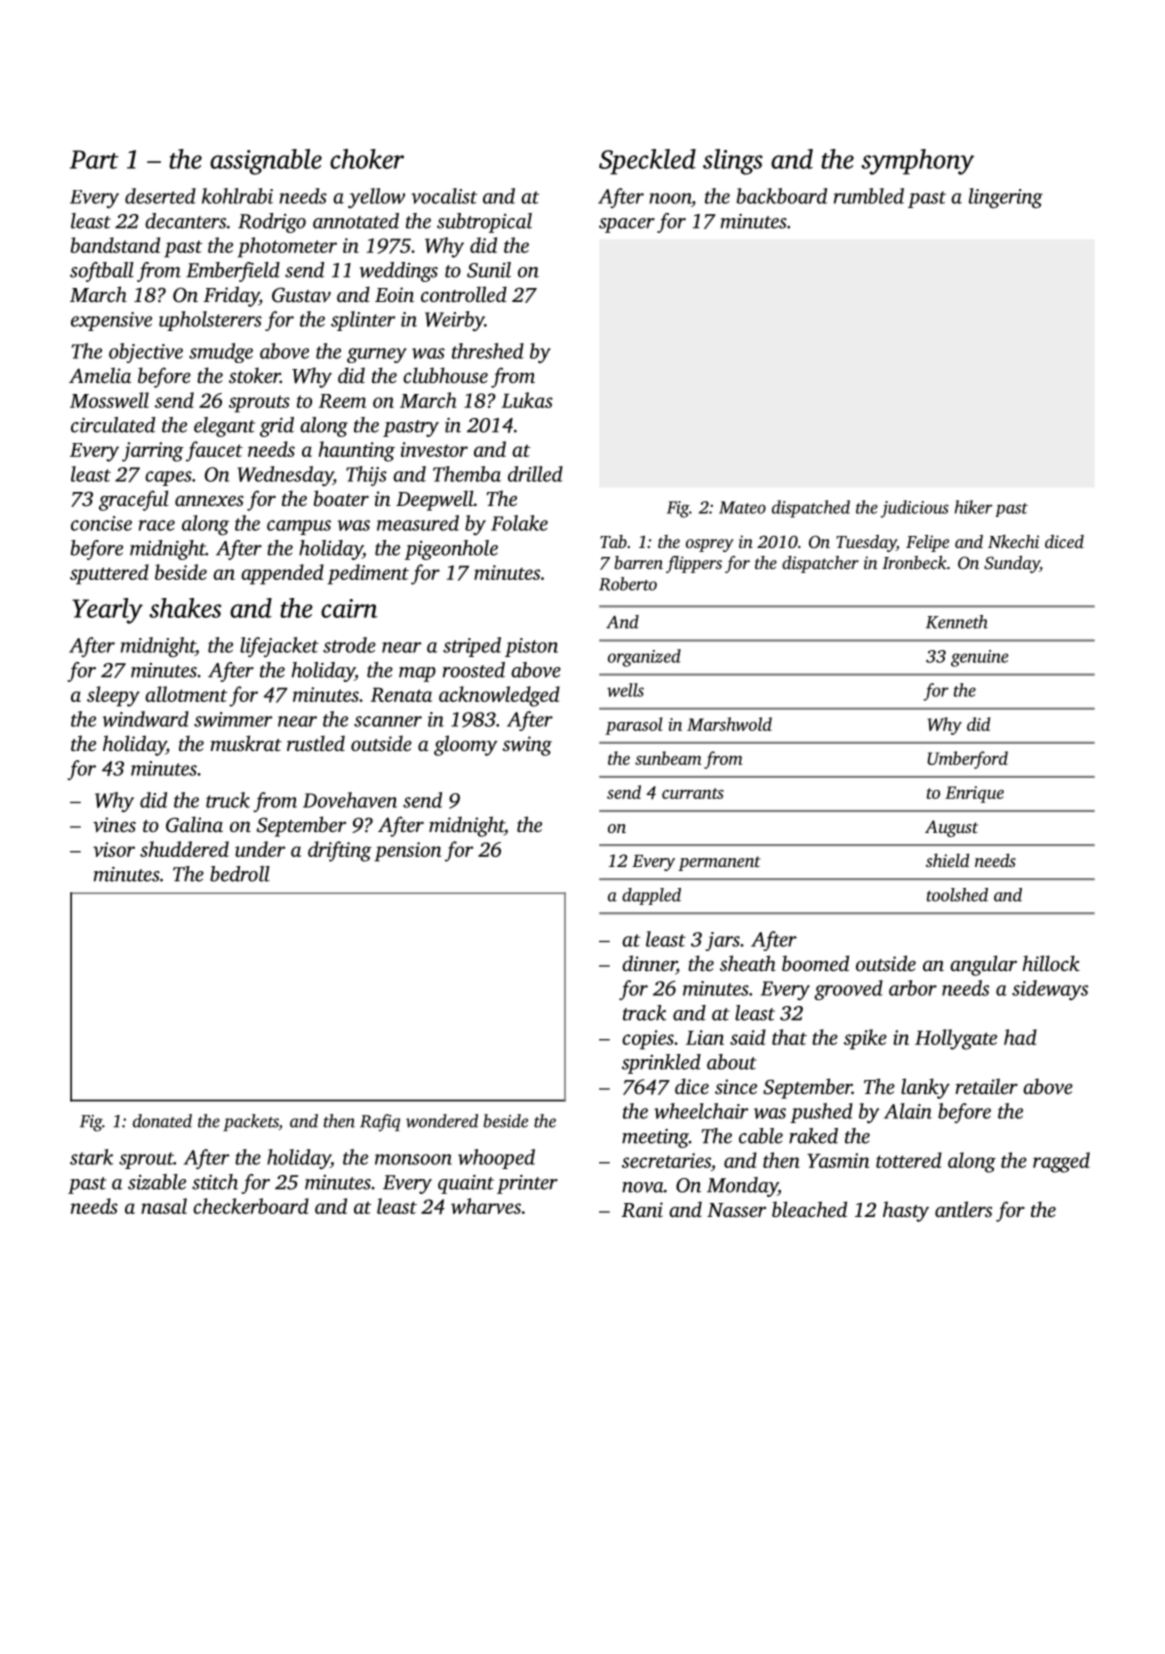  What do you see at coordinates (94, 159) in the screenshot?
I see `Part` at bounding box center [94, 159].
